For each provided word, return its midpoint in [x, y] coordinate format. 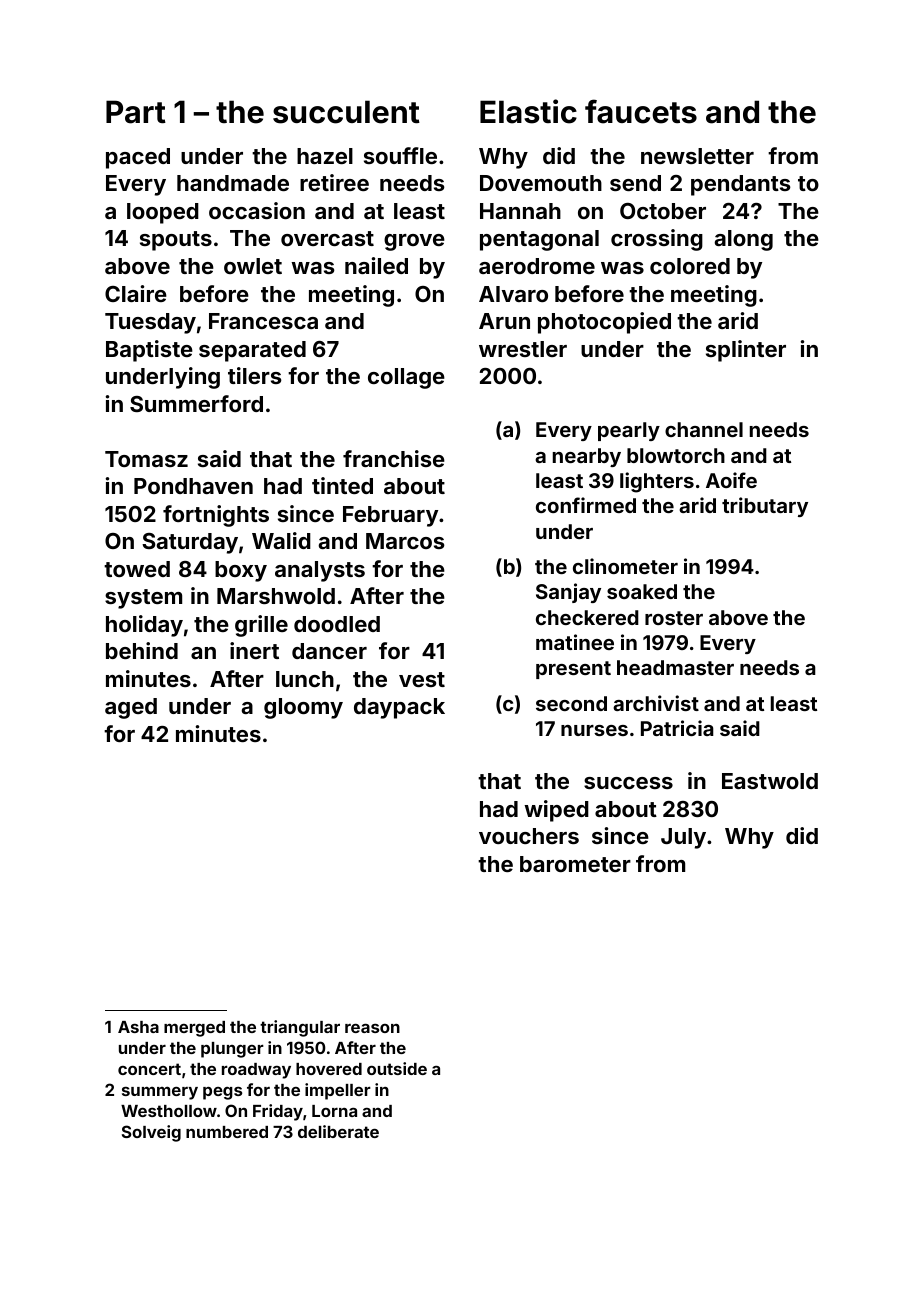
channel [704, 429]
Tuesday [150, 323]
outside [397, 1068]
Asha [138, 1027]
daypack [399, 708]
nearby [587, 457]
